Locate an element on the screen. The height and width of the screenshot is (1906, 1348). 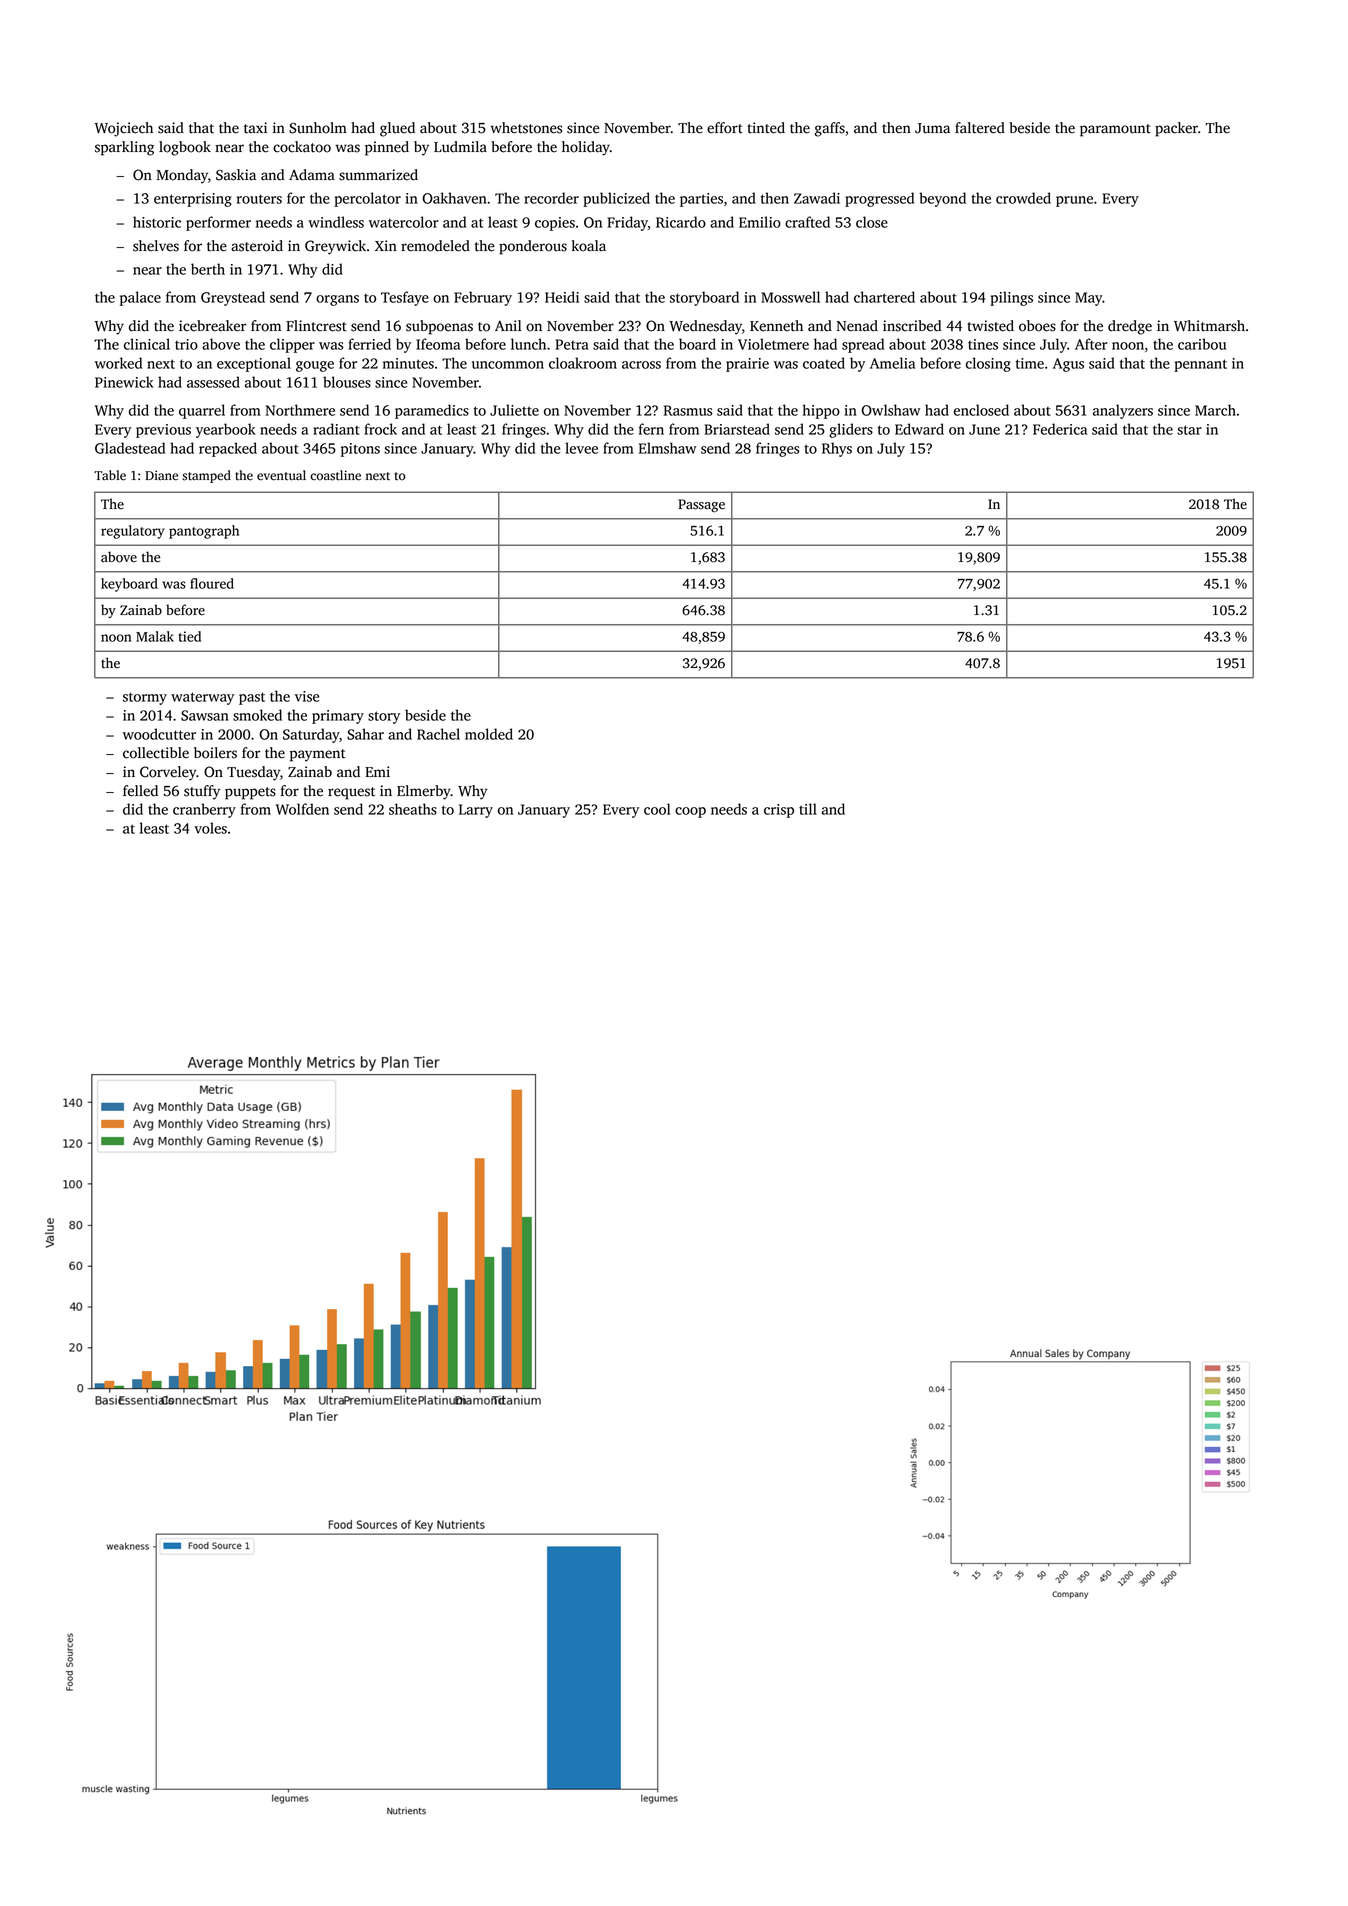
yearbook is located at coordinates (226, 430).
